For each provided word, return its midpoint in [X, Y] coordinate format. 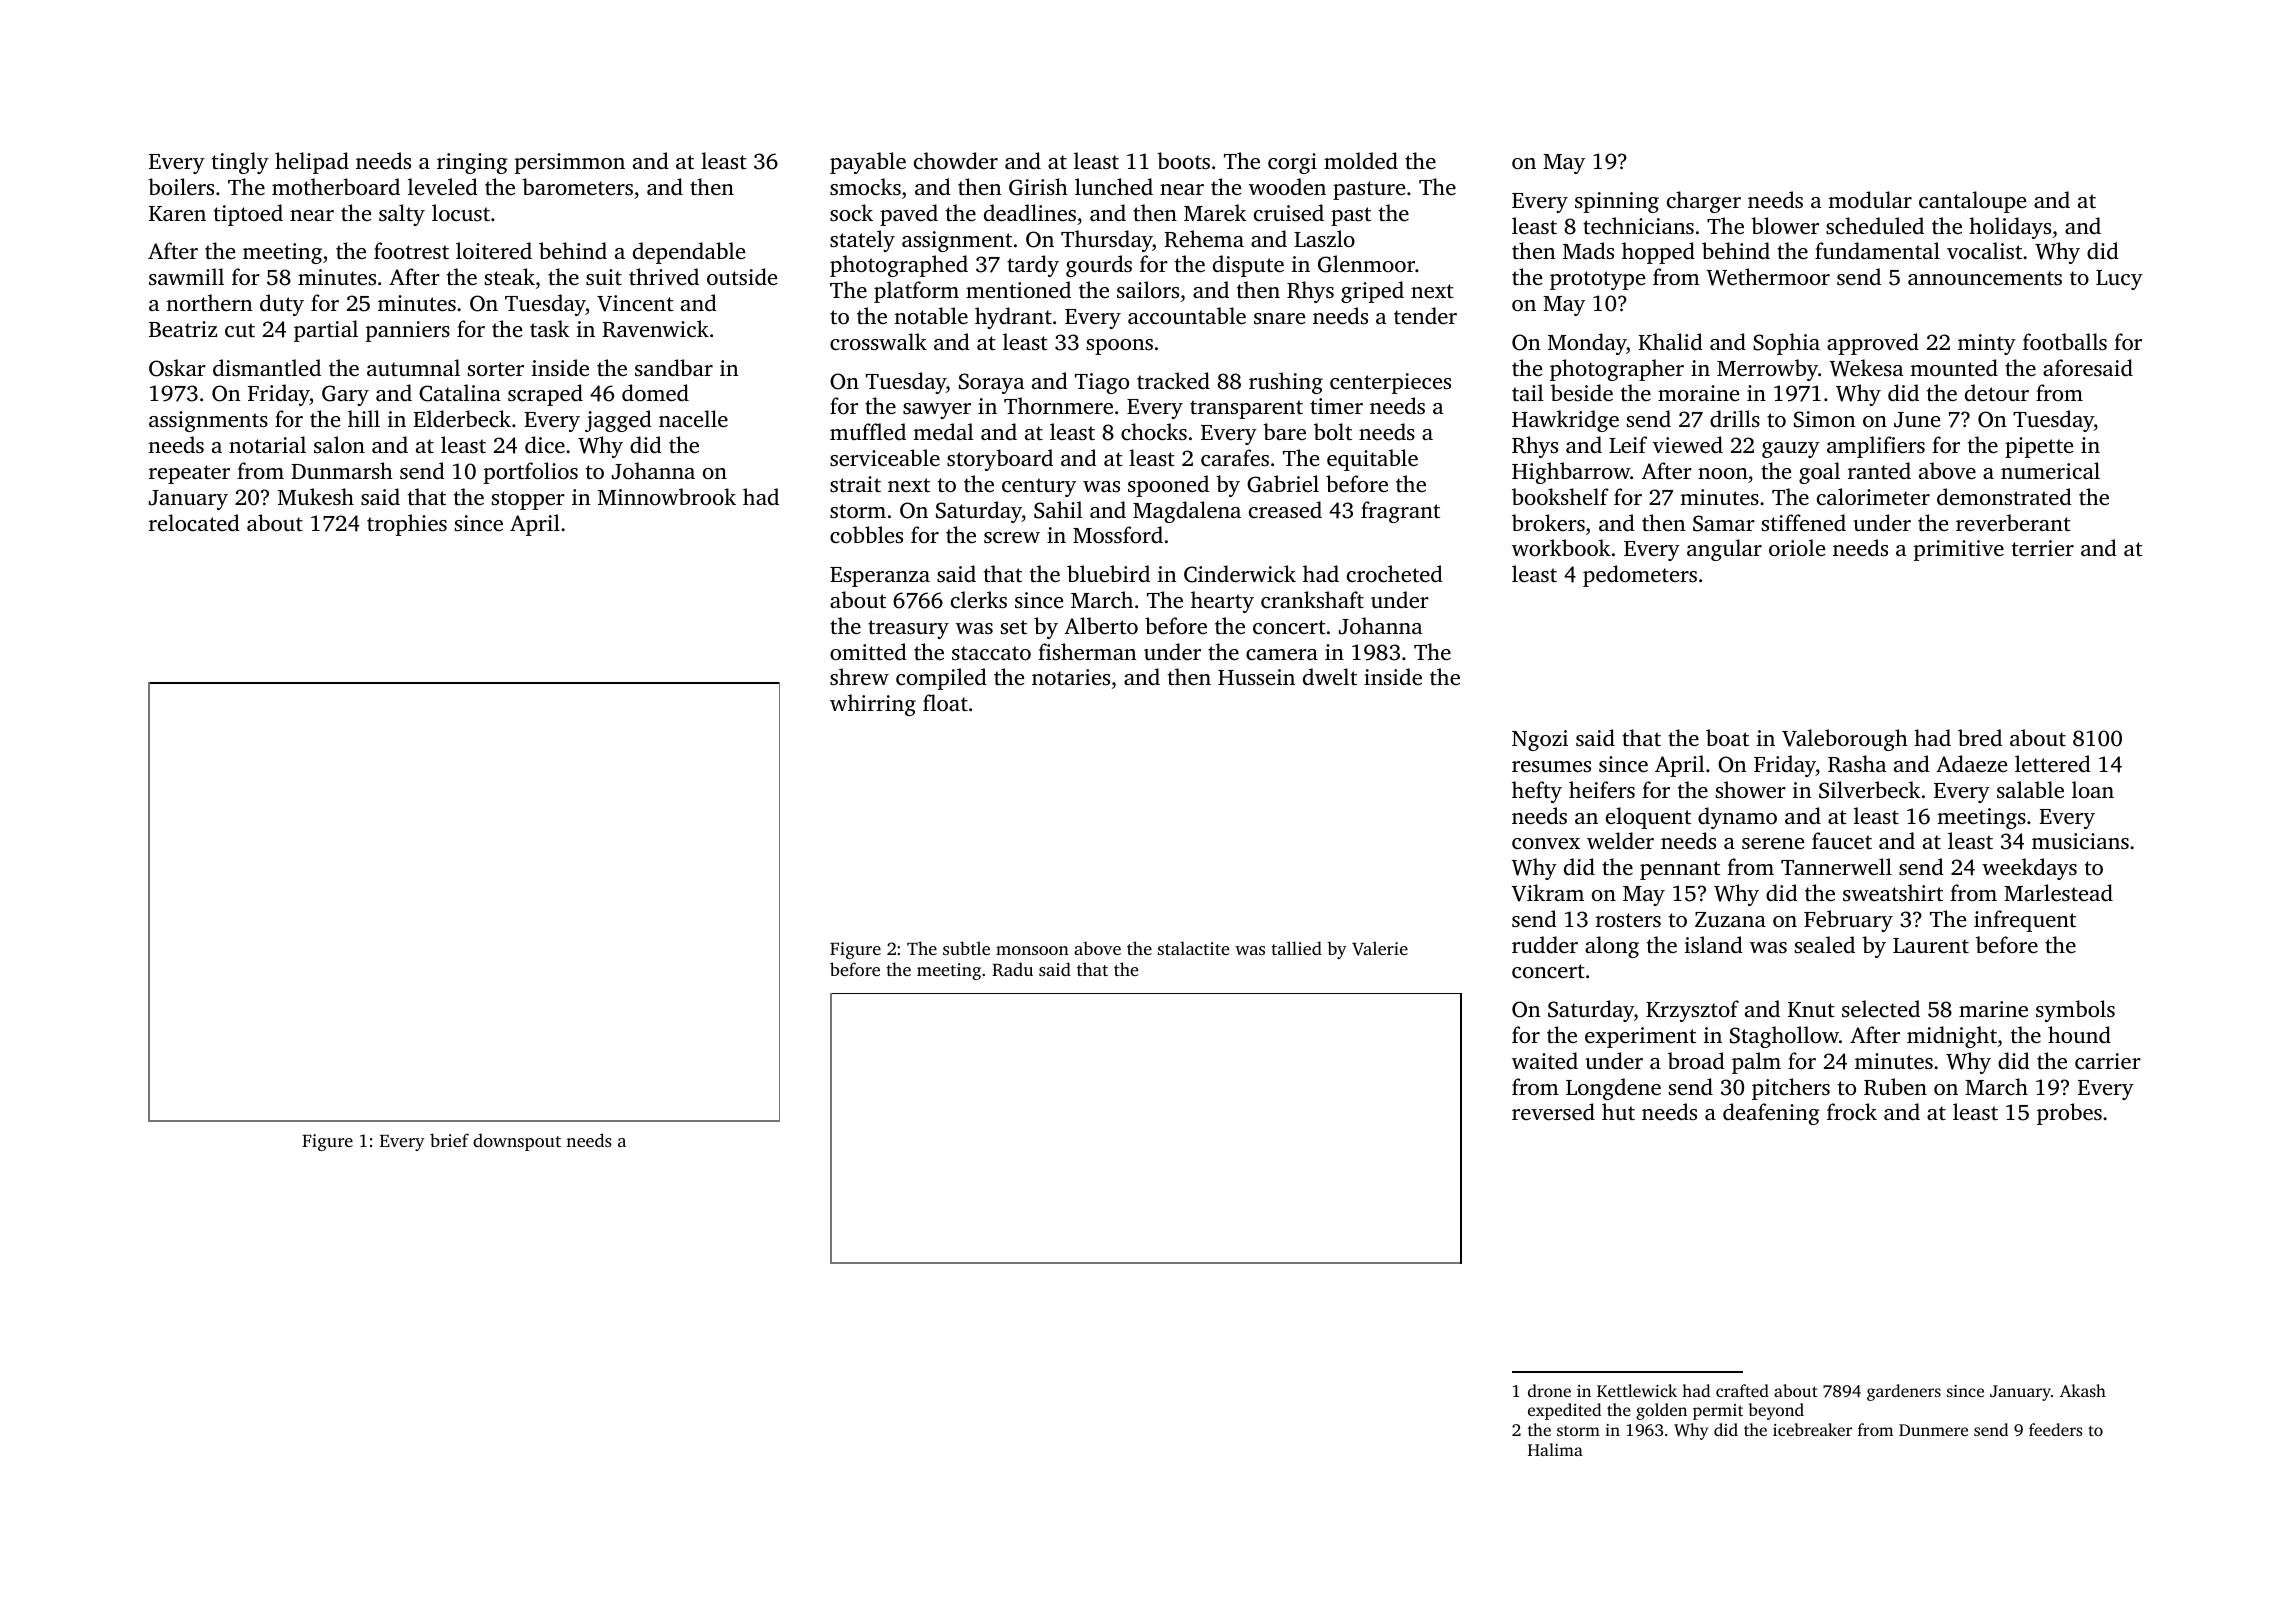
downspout [517, 1142]
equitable [1372, 460]
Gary [345, 395]
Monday [1587, 344]
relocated [194, 522]
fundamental [1877, 250]
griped [1372, 292]
